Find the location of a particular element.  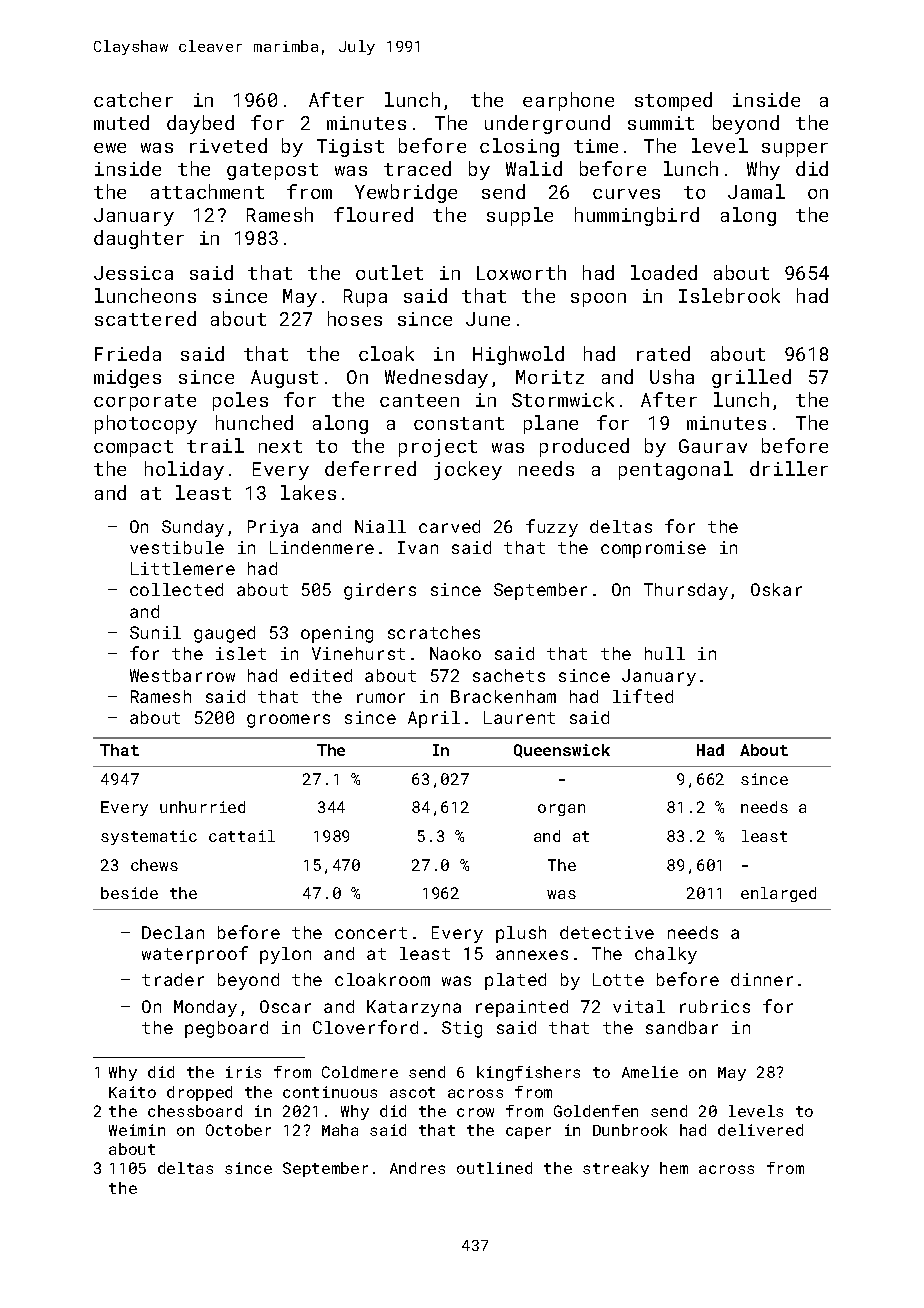

gatepost is located at coordinates (272, 171).
